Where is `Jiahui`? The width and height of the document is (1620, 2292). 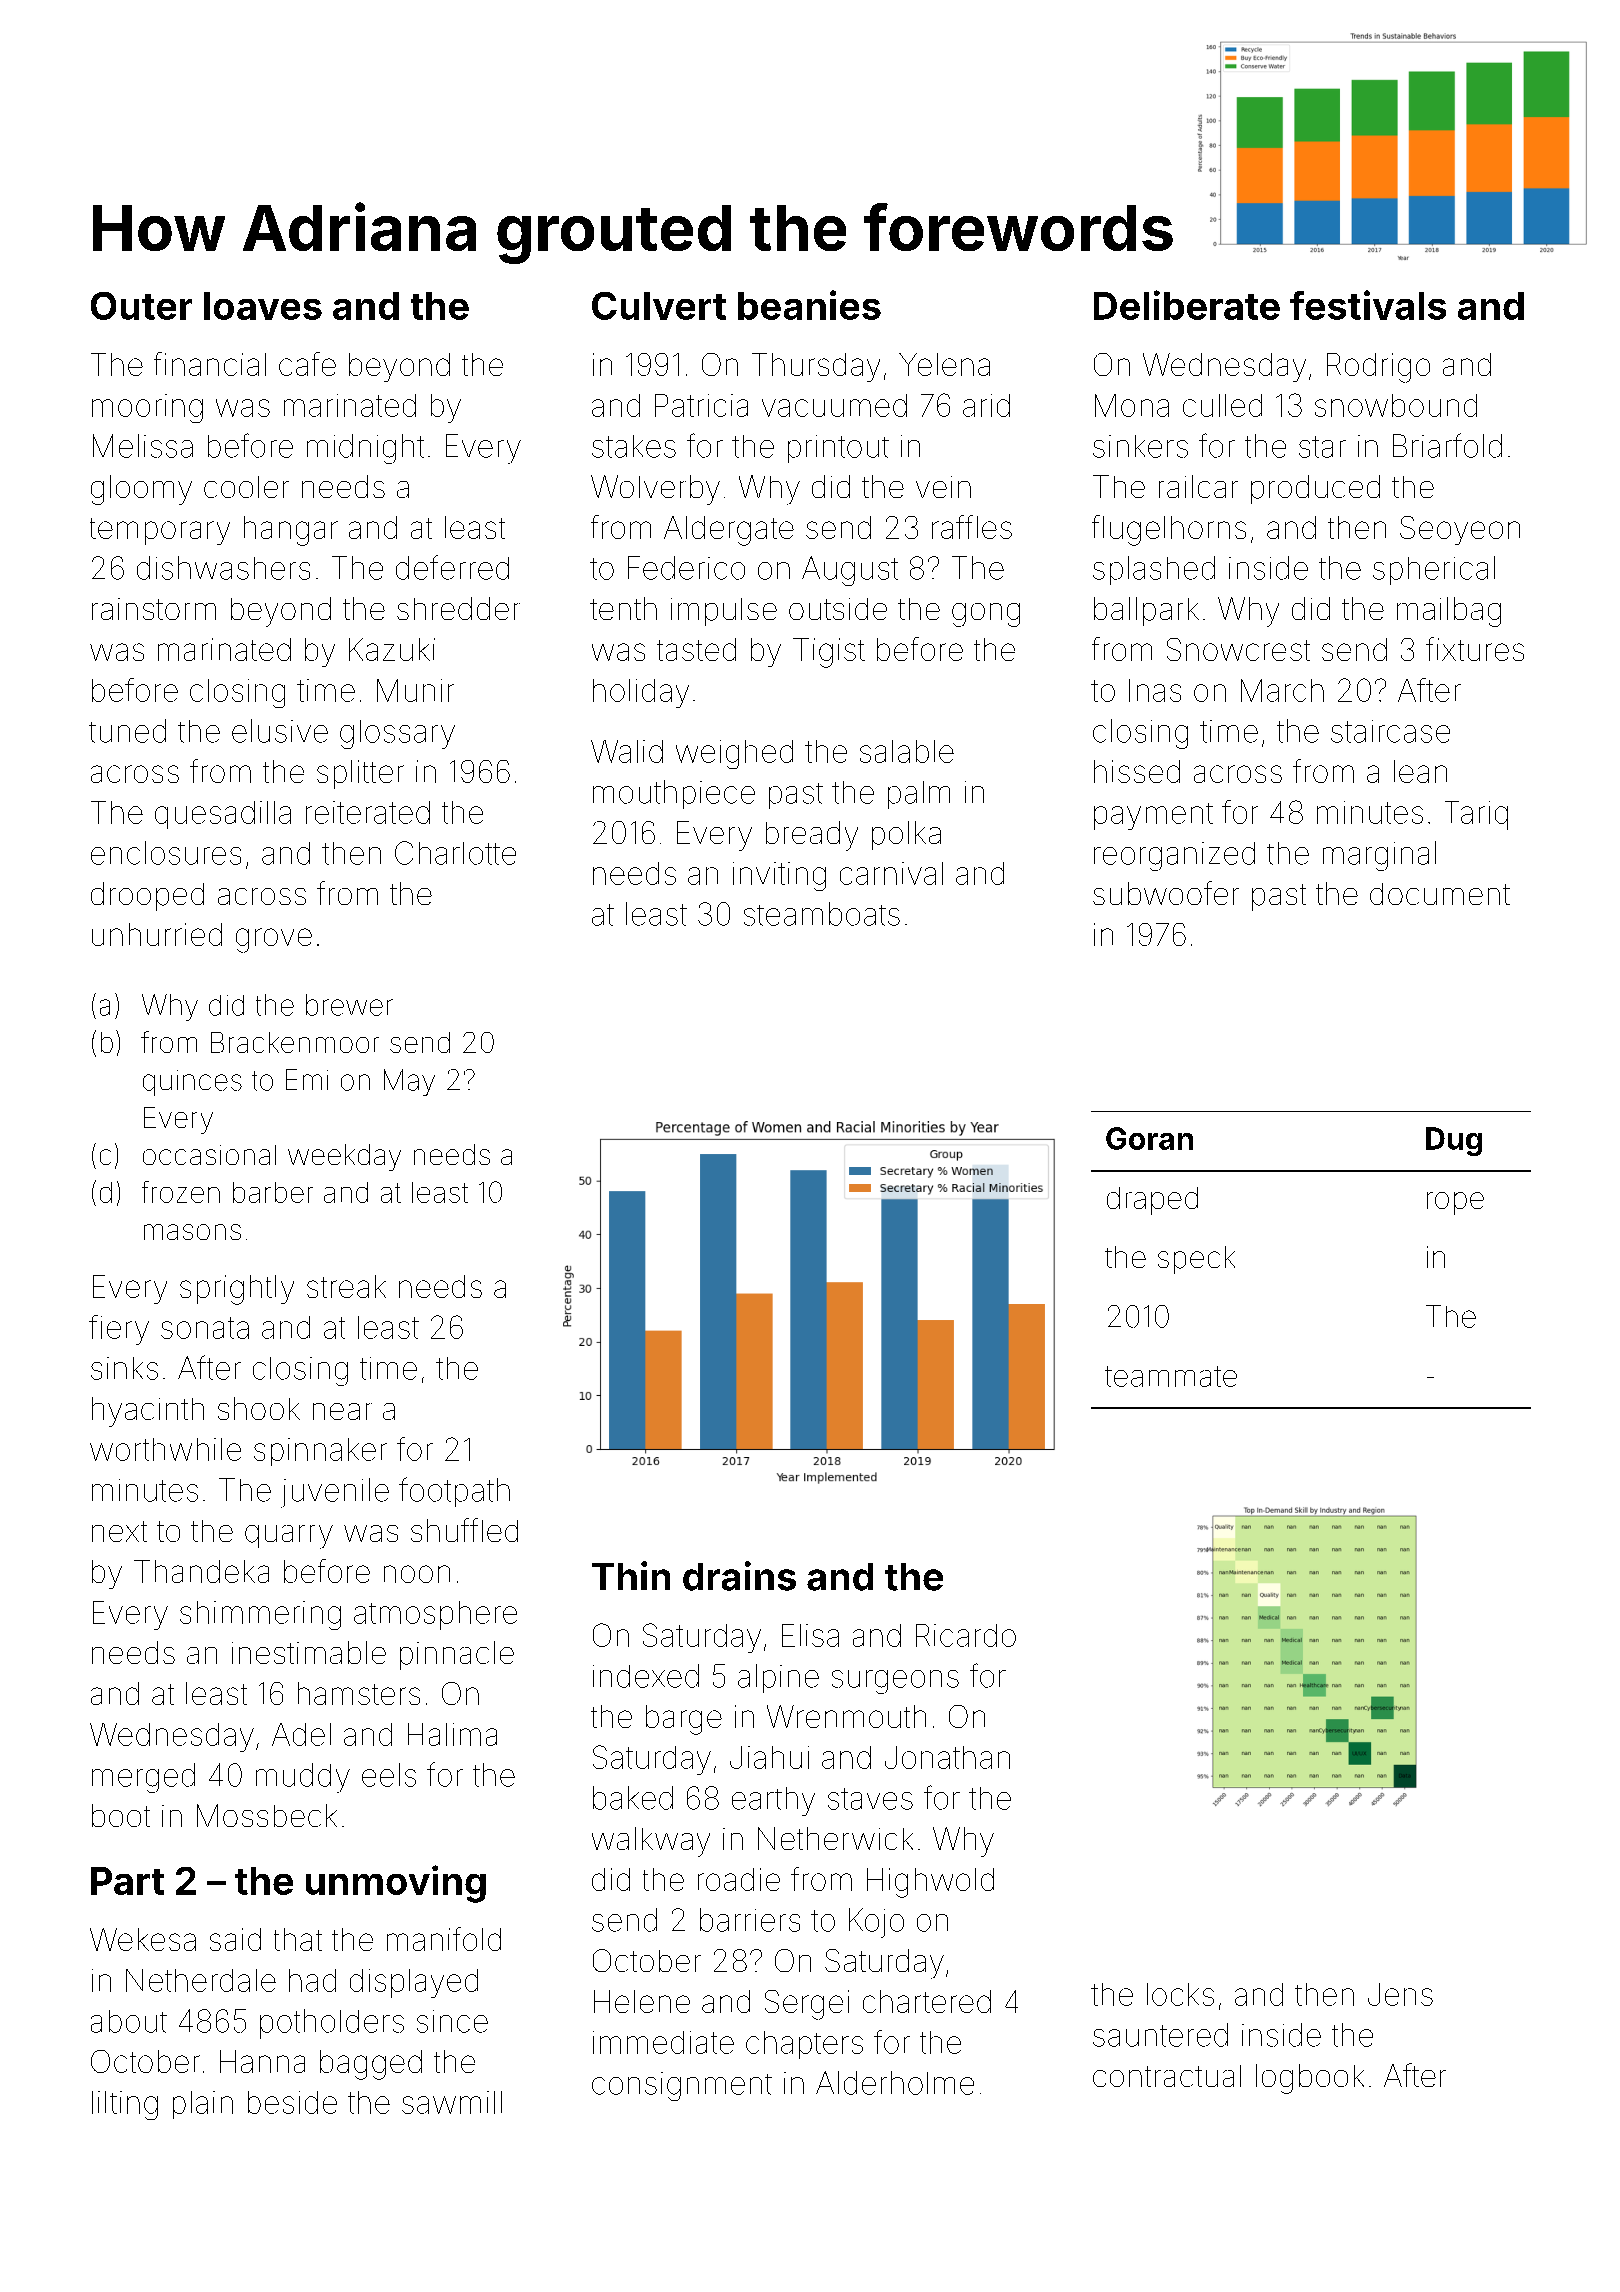 Jiahui is located at coordinates (769, 1757).
